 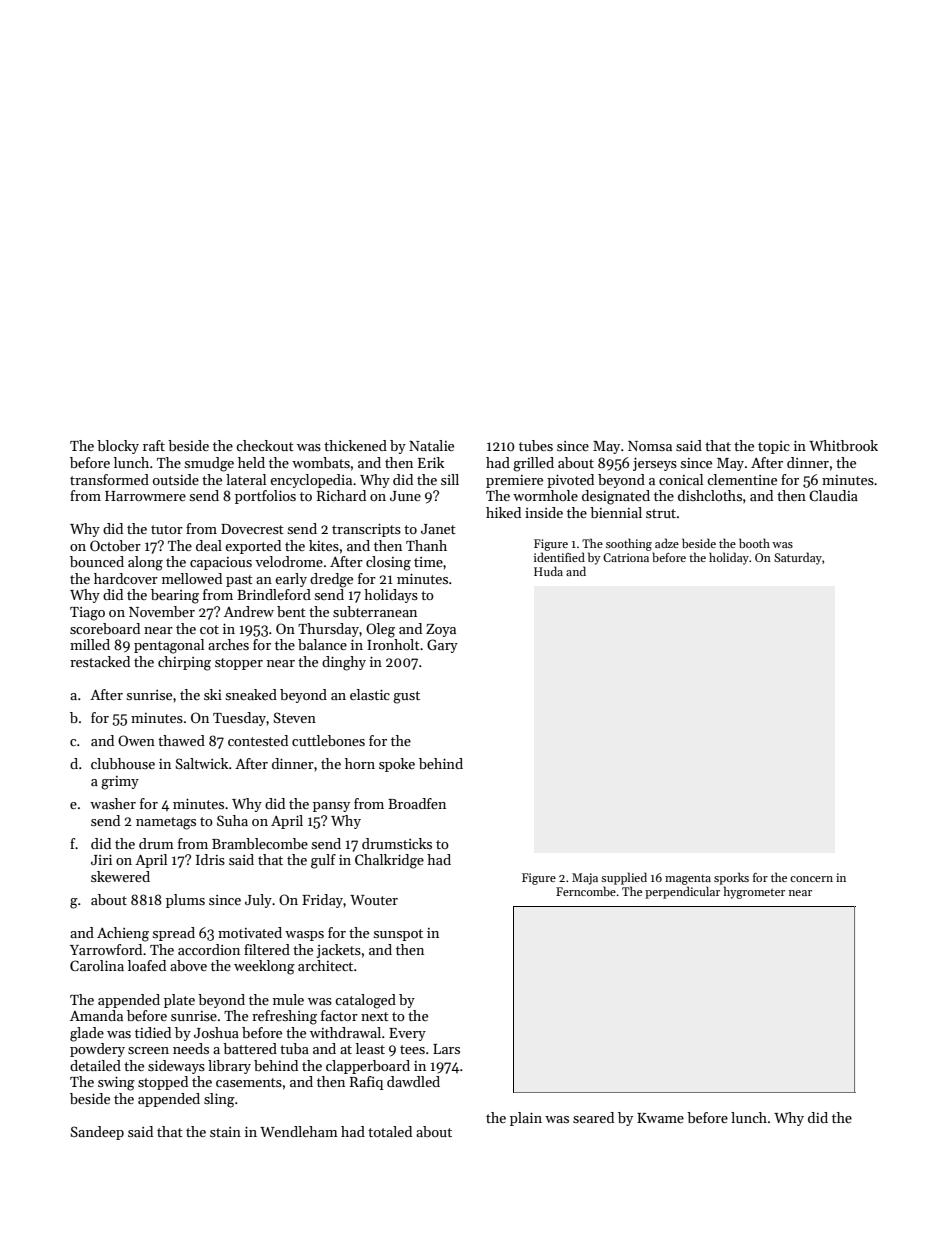 I want to click on deal, so click(x=209, y=545).
